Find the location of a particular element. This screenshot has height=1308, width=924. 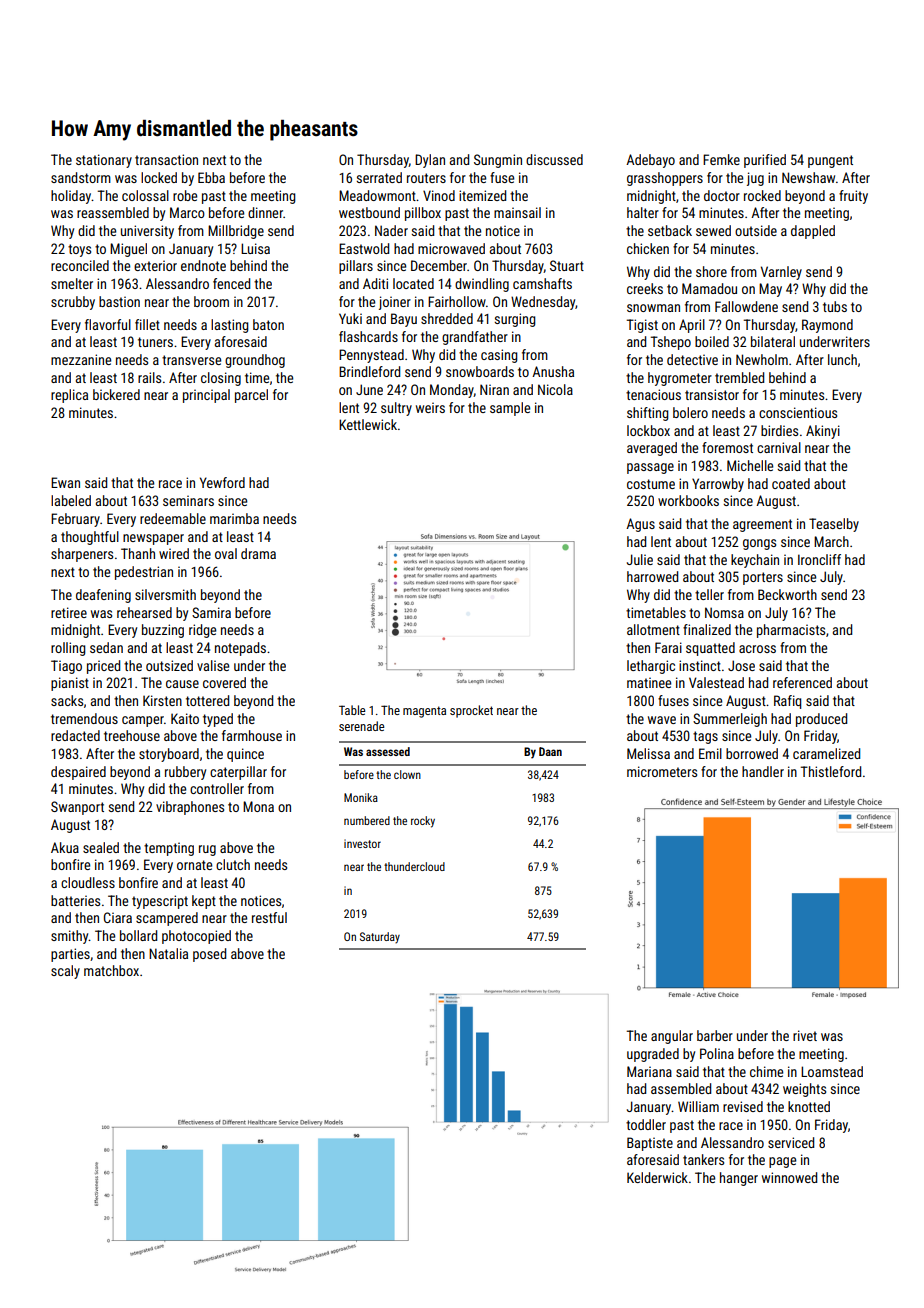

Monika is located at coordinates (361, 797).
